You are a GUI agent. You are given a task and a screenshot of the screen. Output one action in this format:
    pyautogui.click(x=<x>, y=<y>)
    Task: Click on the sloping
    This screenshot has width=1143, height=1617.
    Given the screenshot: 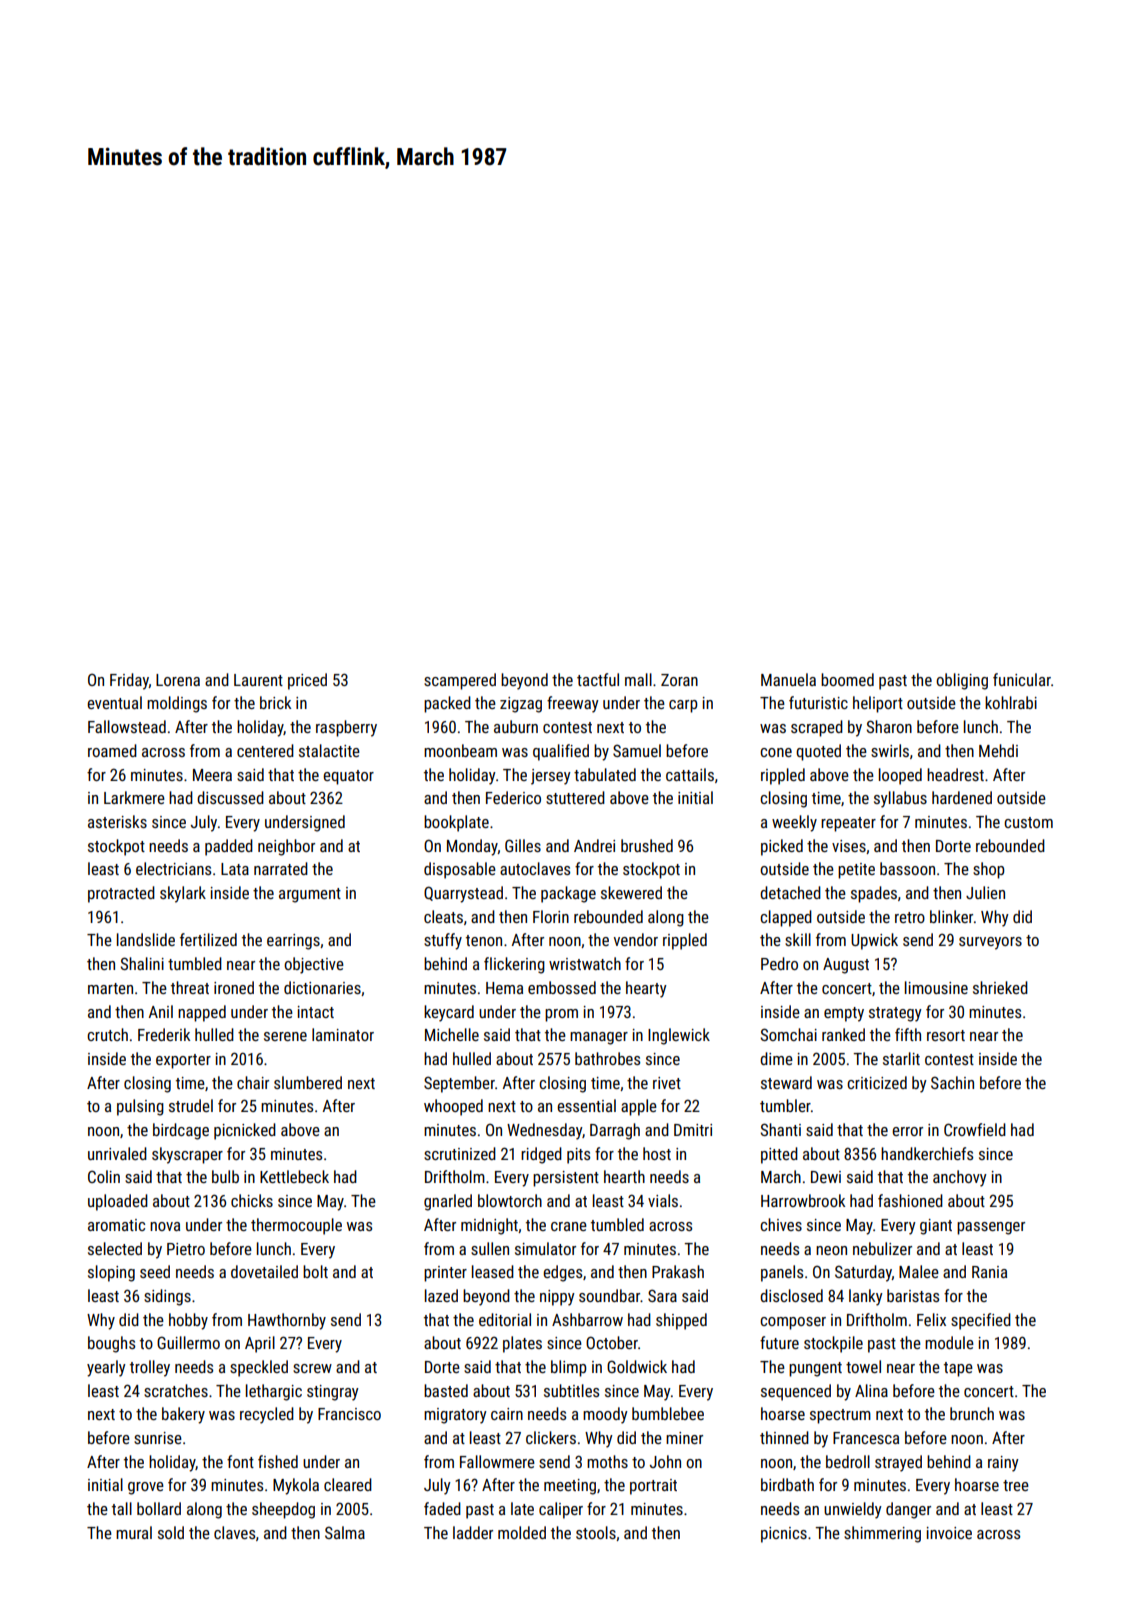 What is the action you would take?
    pyautogui.click(x=111, y=1273)
